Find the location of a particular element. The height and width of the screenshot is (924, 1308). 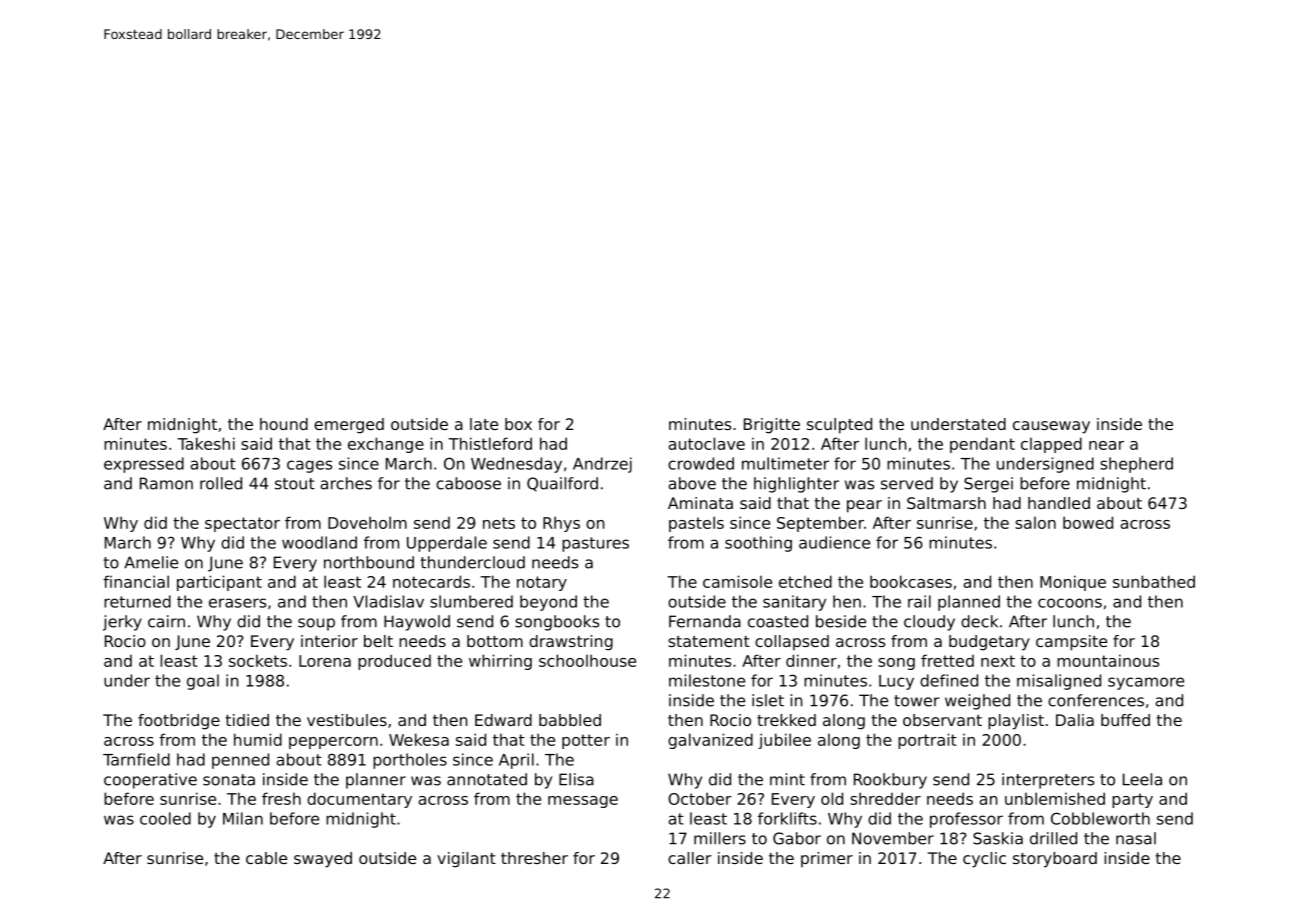

April is located at coordinates (516, 761).
